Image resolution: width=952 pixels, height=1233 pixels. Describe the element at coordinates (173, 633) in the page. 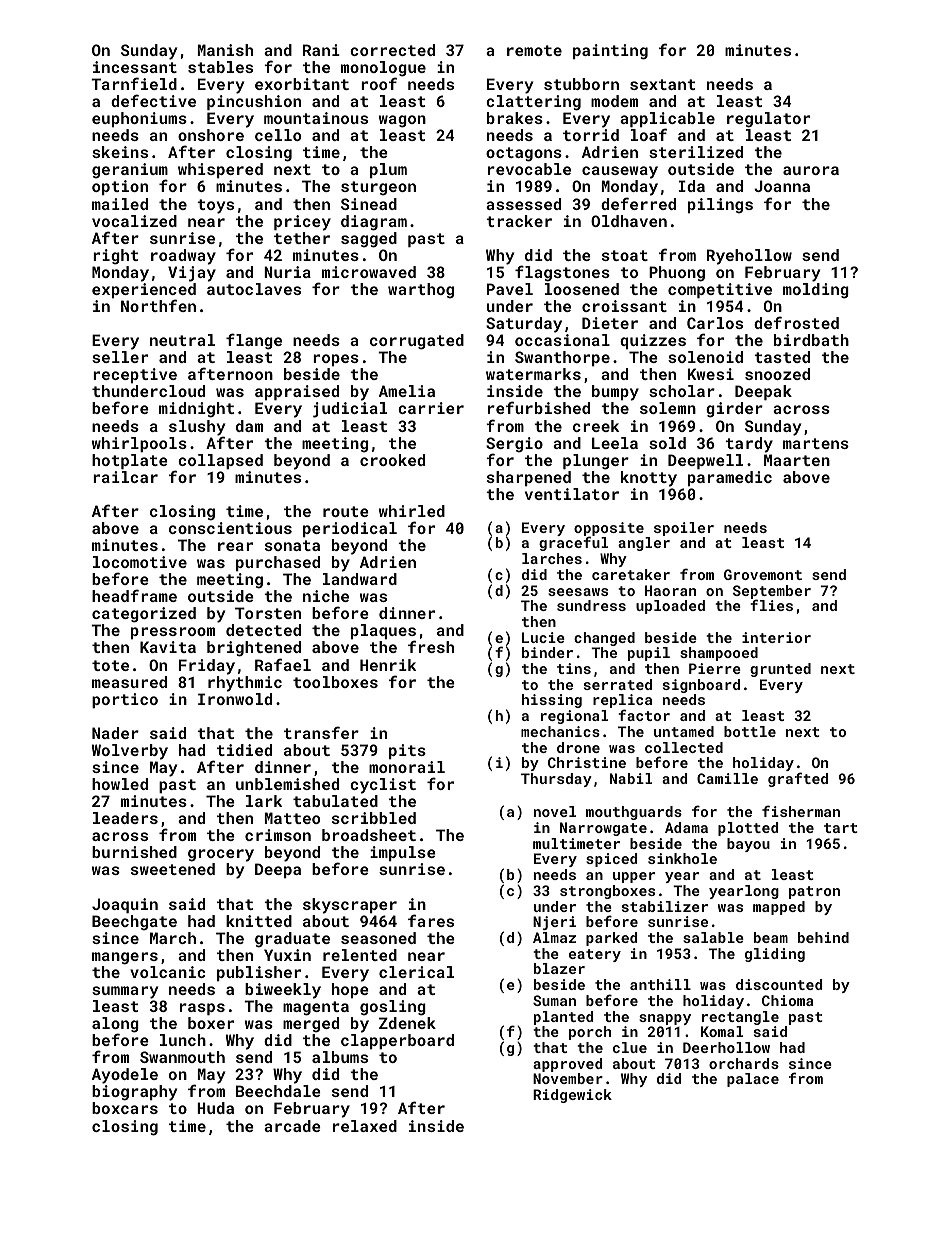

I see `pressroom` at that location.
